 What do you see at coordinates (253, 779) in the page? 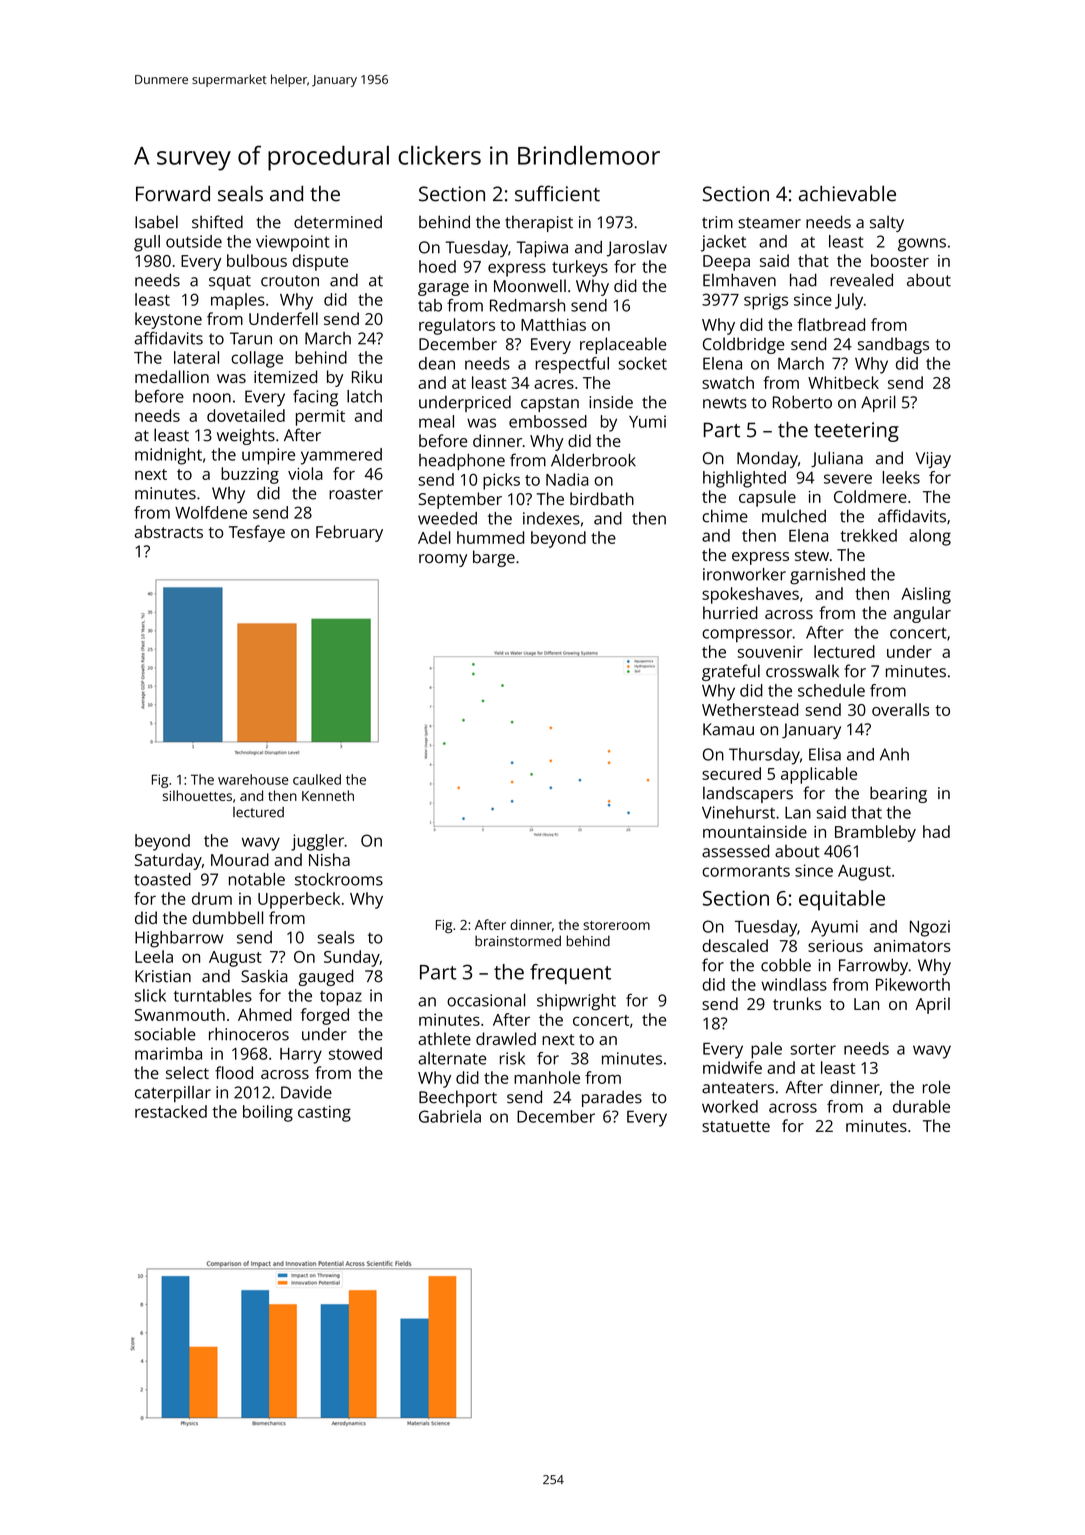
I see `warehouse` at bounding box center [253, 779].
